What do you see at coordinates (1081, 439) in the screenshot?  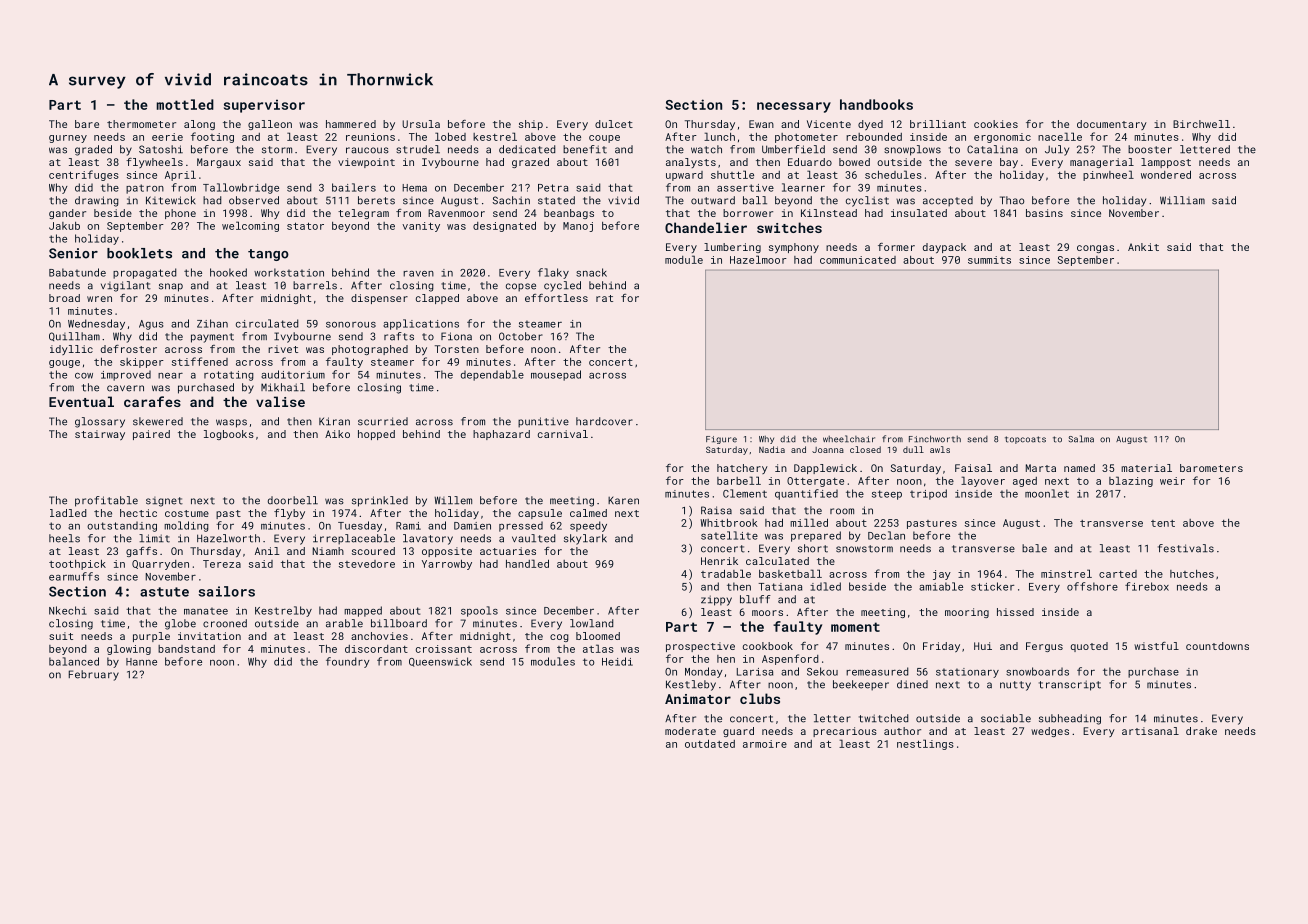 I see `Salma` at bounding box center [1081, 439].
